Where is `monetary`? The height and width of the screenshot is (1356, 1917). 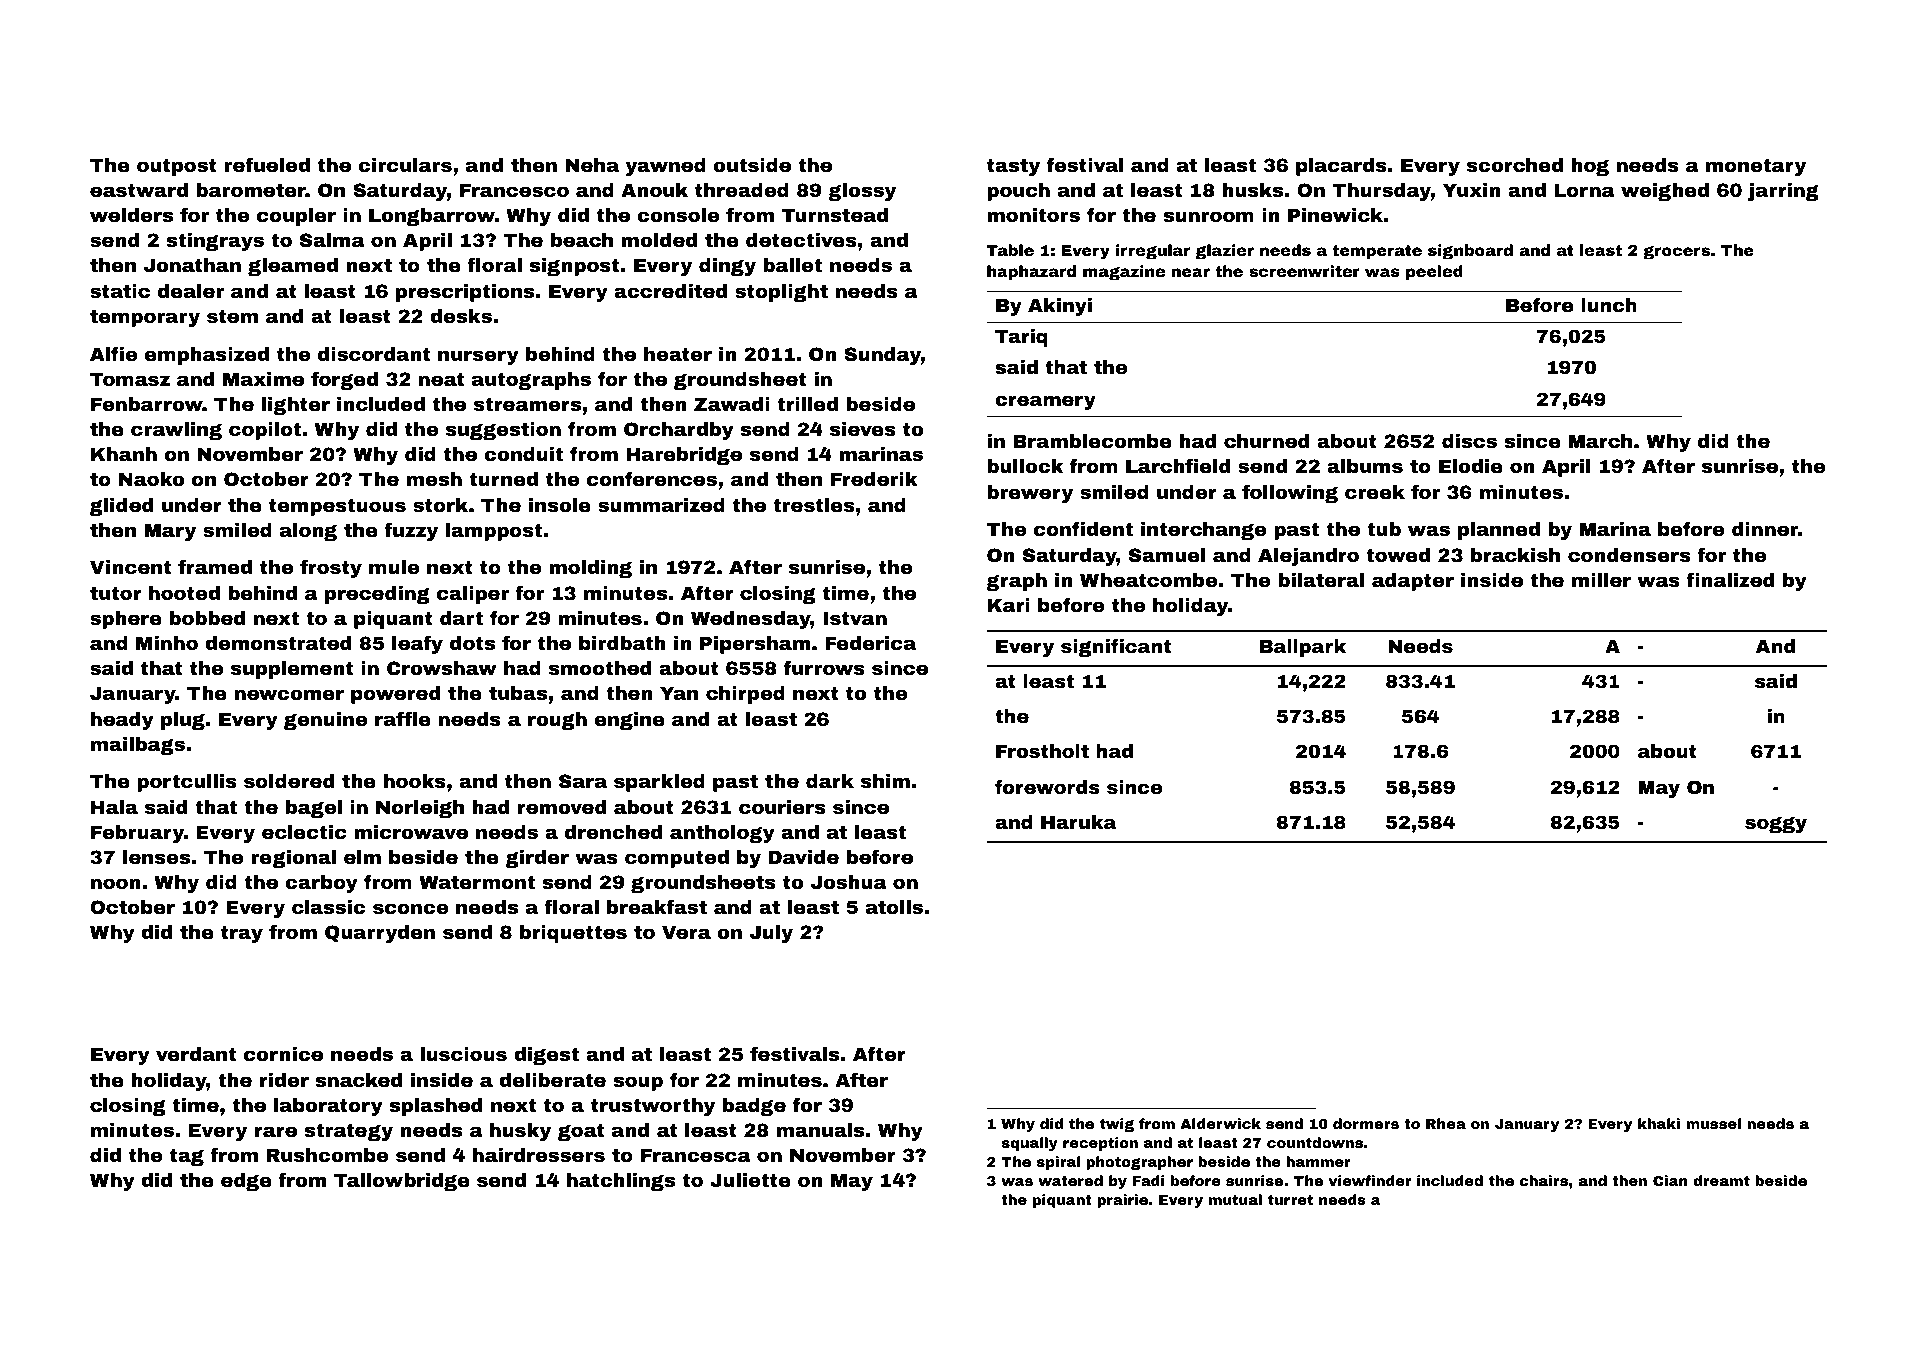 monetary is located at coordinates (1756, 167).
